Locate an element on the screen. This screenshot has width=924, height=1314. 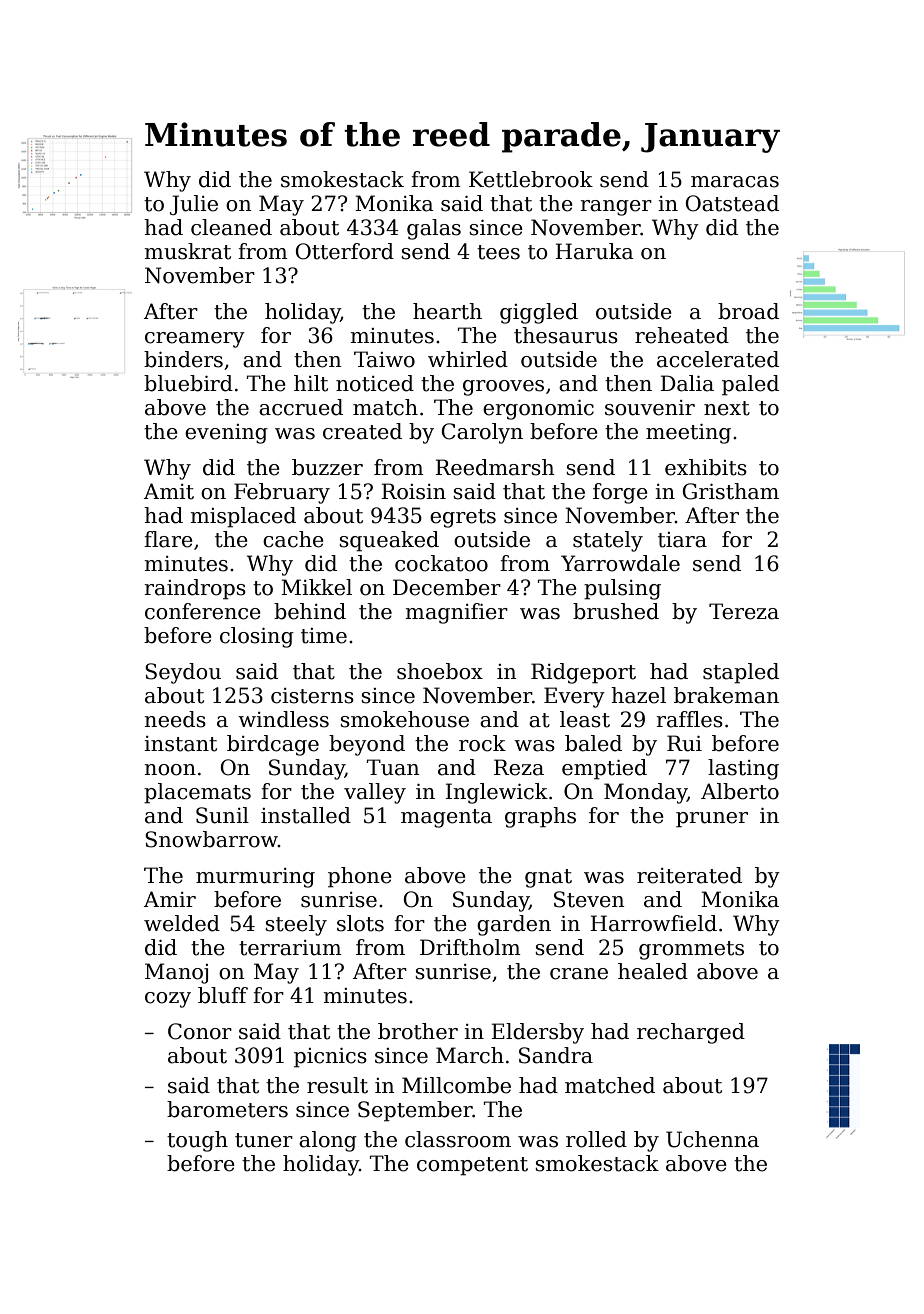
galas is located at coordinates (434, 229).
